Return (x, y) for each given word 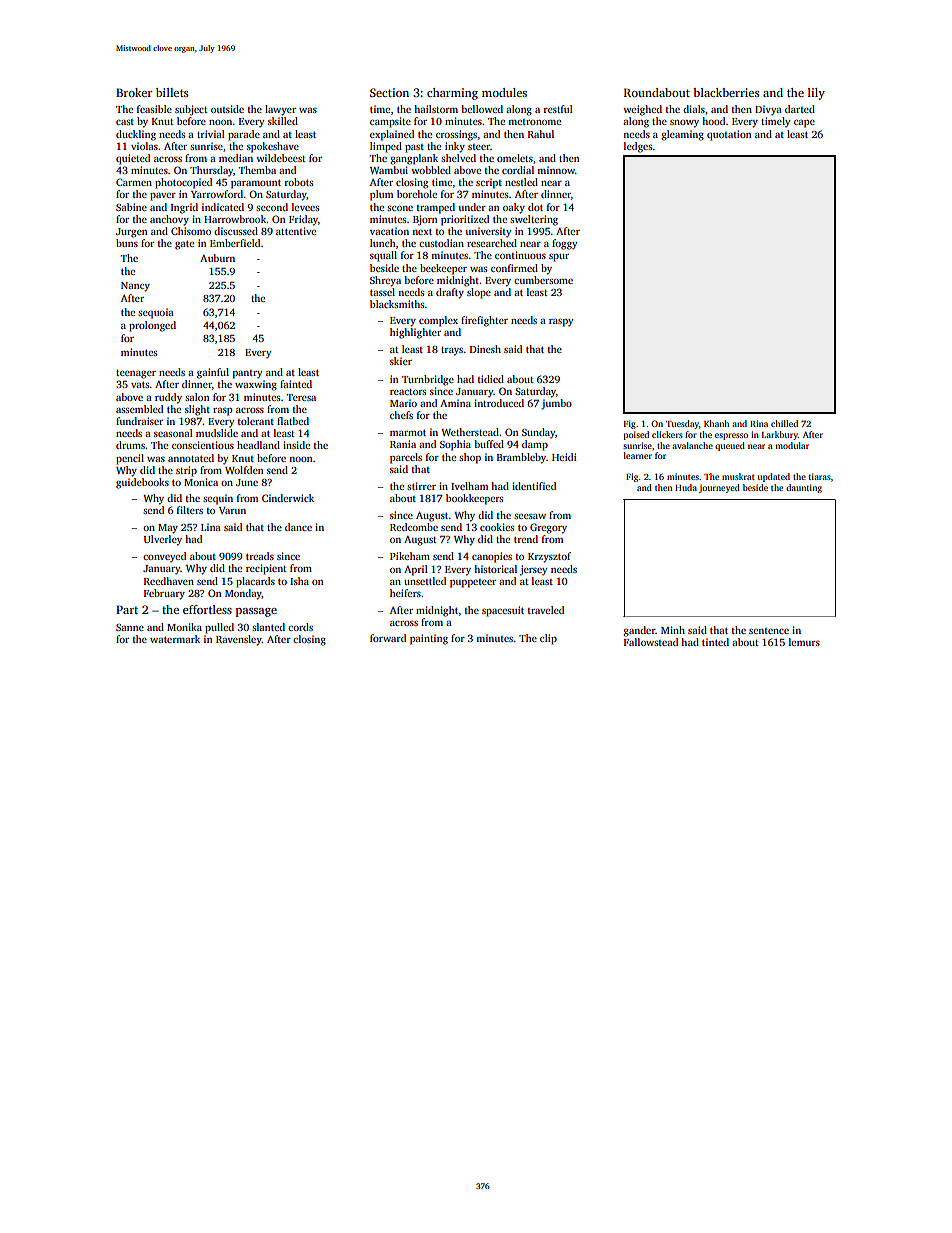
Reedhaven (169, 581)
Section (389, 92)
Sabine (131, 207)
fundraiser (139, 421)
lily (816, 94)
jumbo (556, 404)
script (489, 183)
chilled (784, 423)
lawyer (280, 110)
